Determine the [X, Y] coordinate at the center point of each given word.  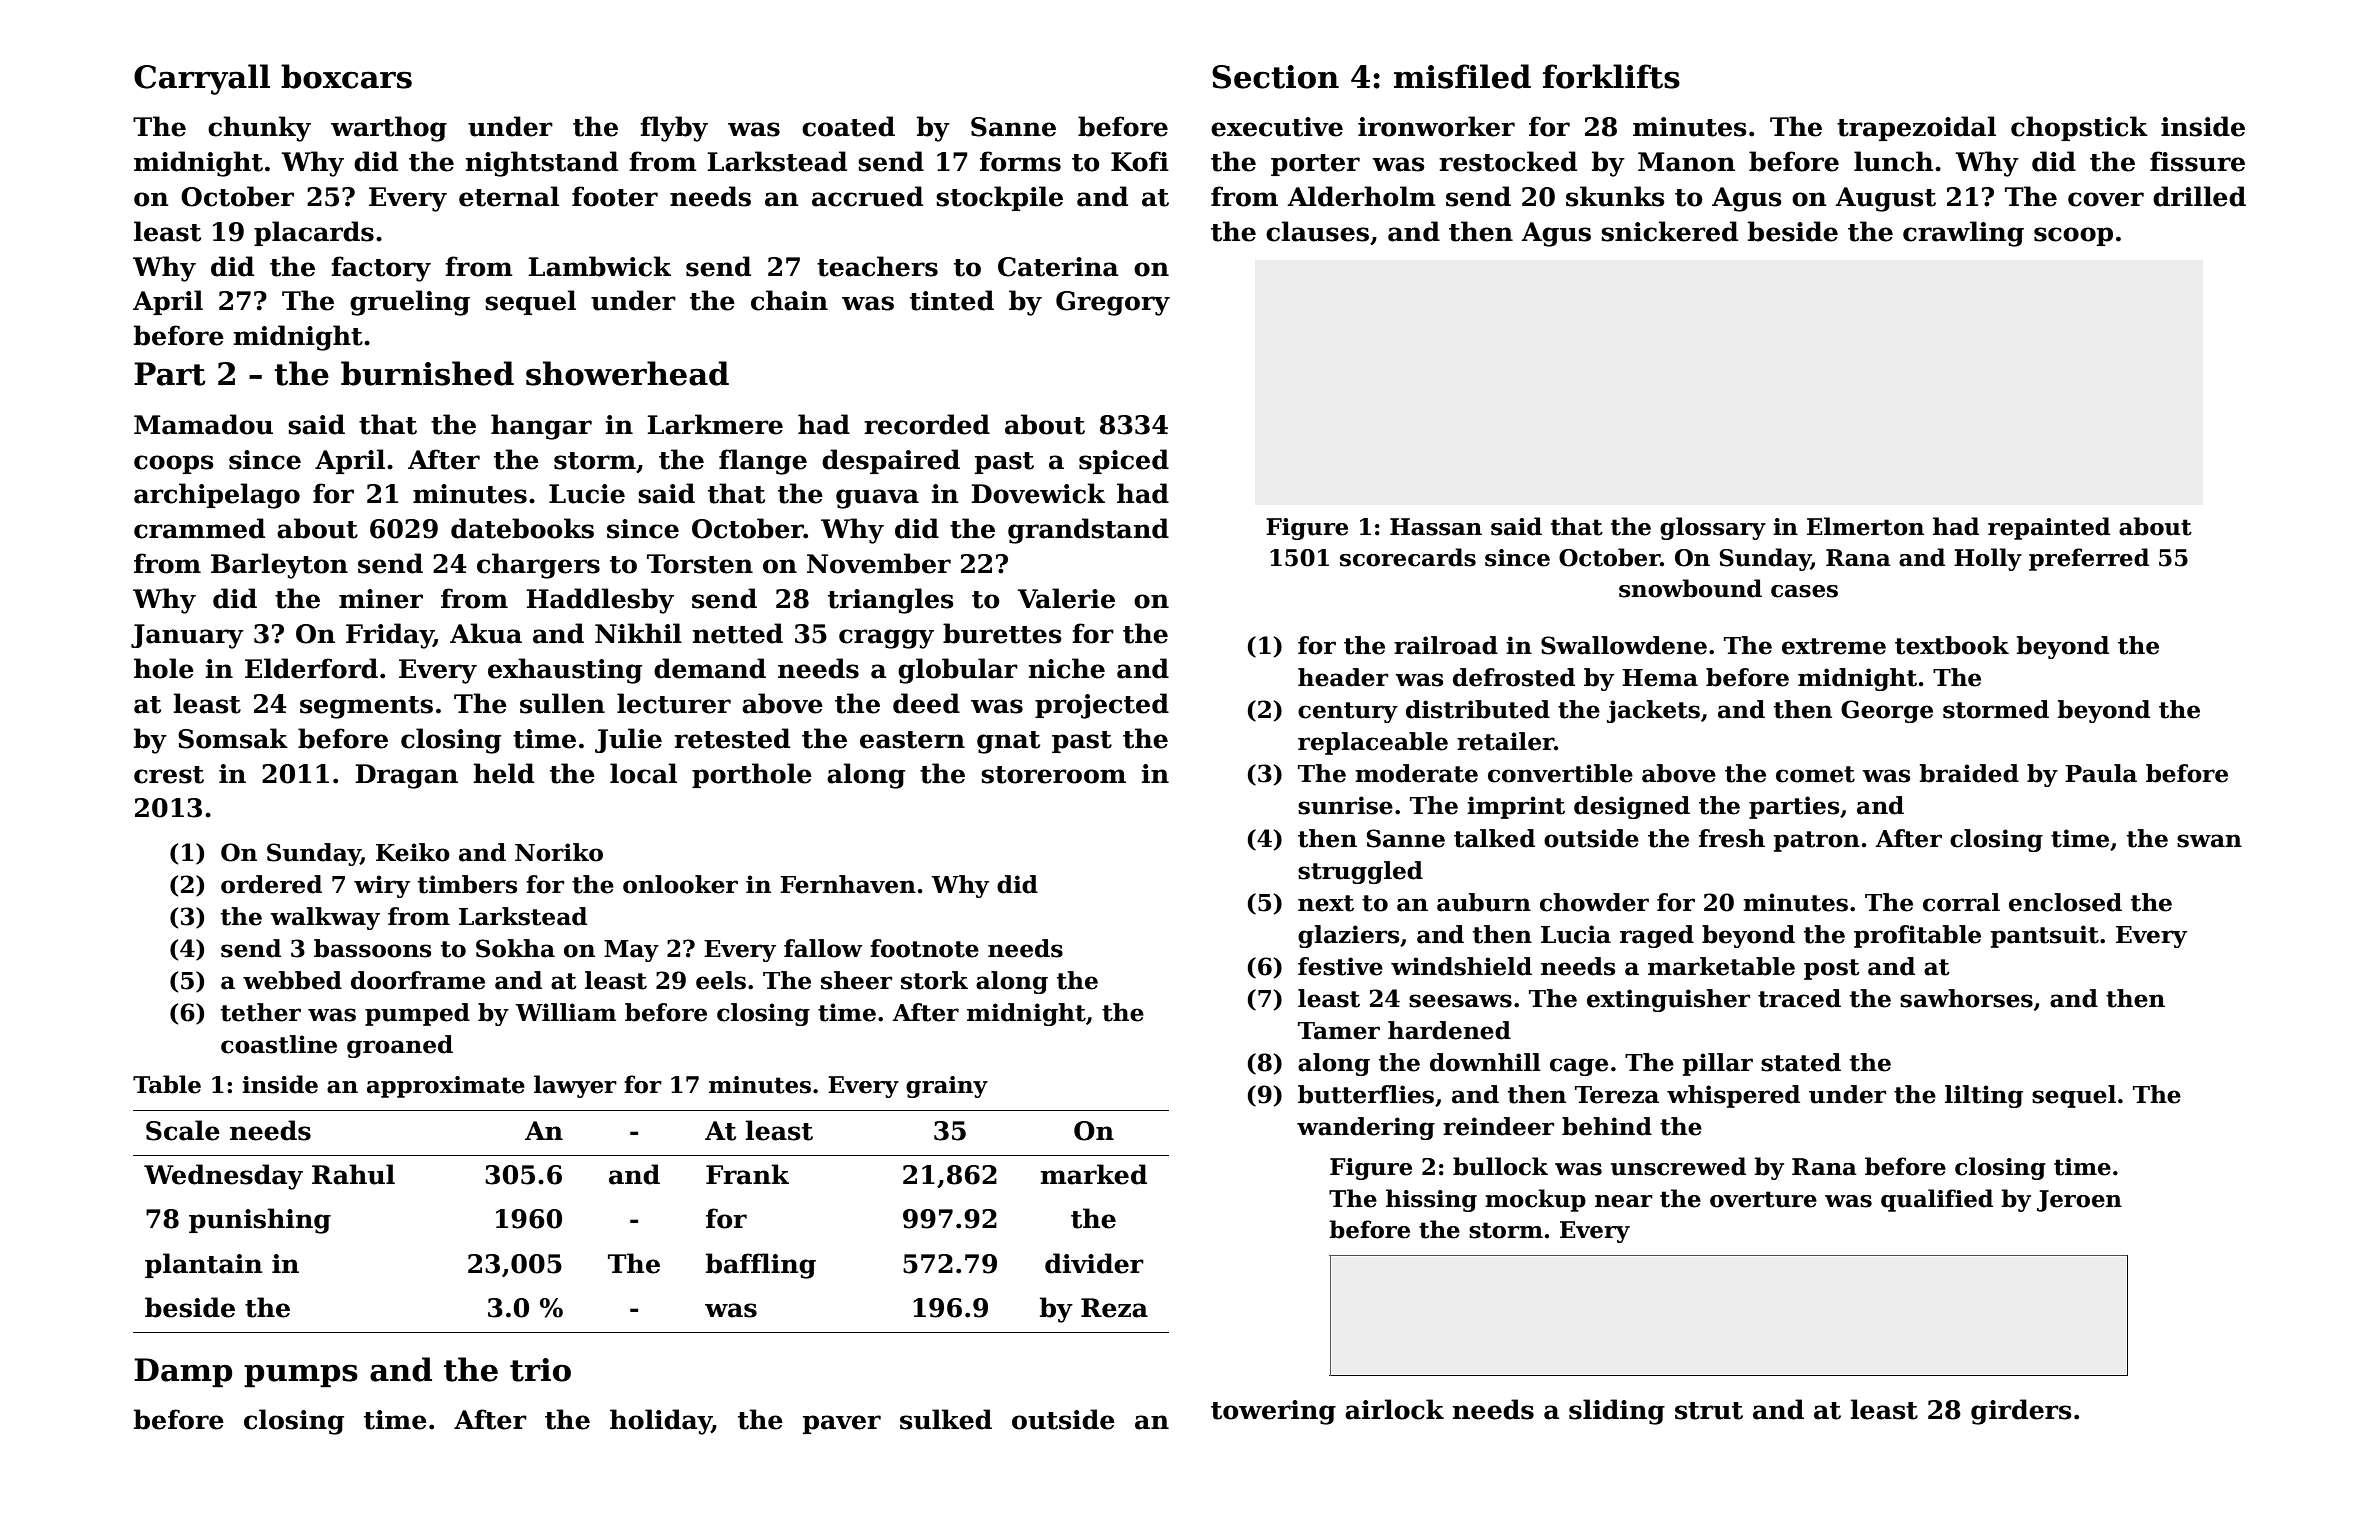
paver [842, 1424]
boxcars [346, 76]
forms [1020, 161]
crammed [199, 528]
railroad [1446, 645]
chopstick [2079, 128]
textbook [1952, 645]
